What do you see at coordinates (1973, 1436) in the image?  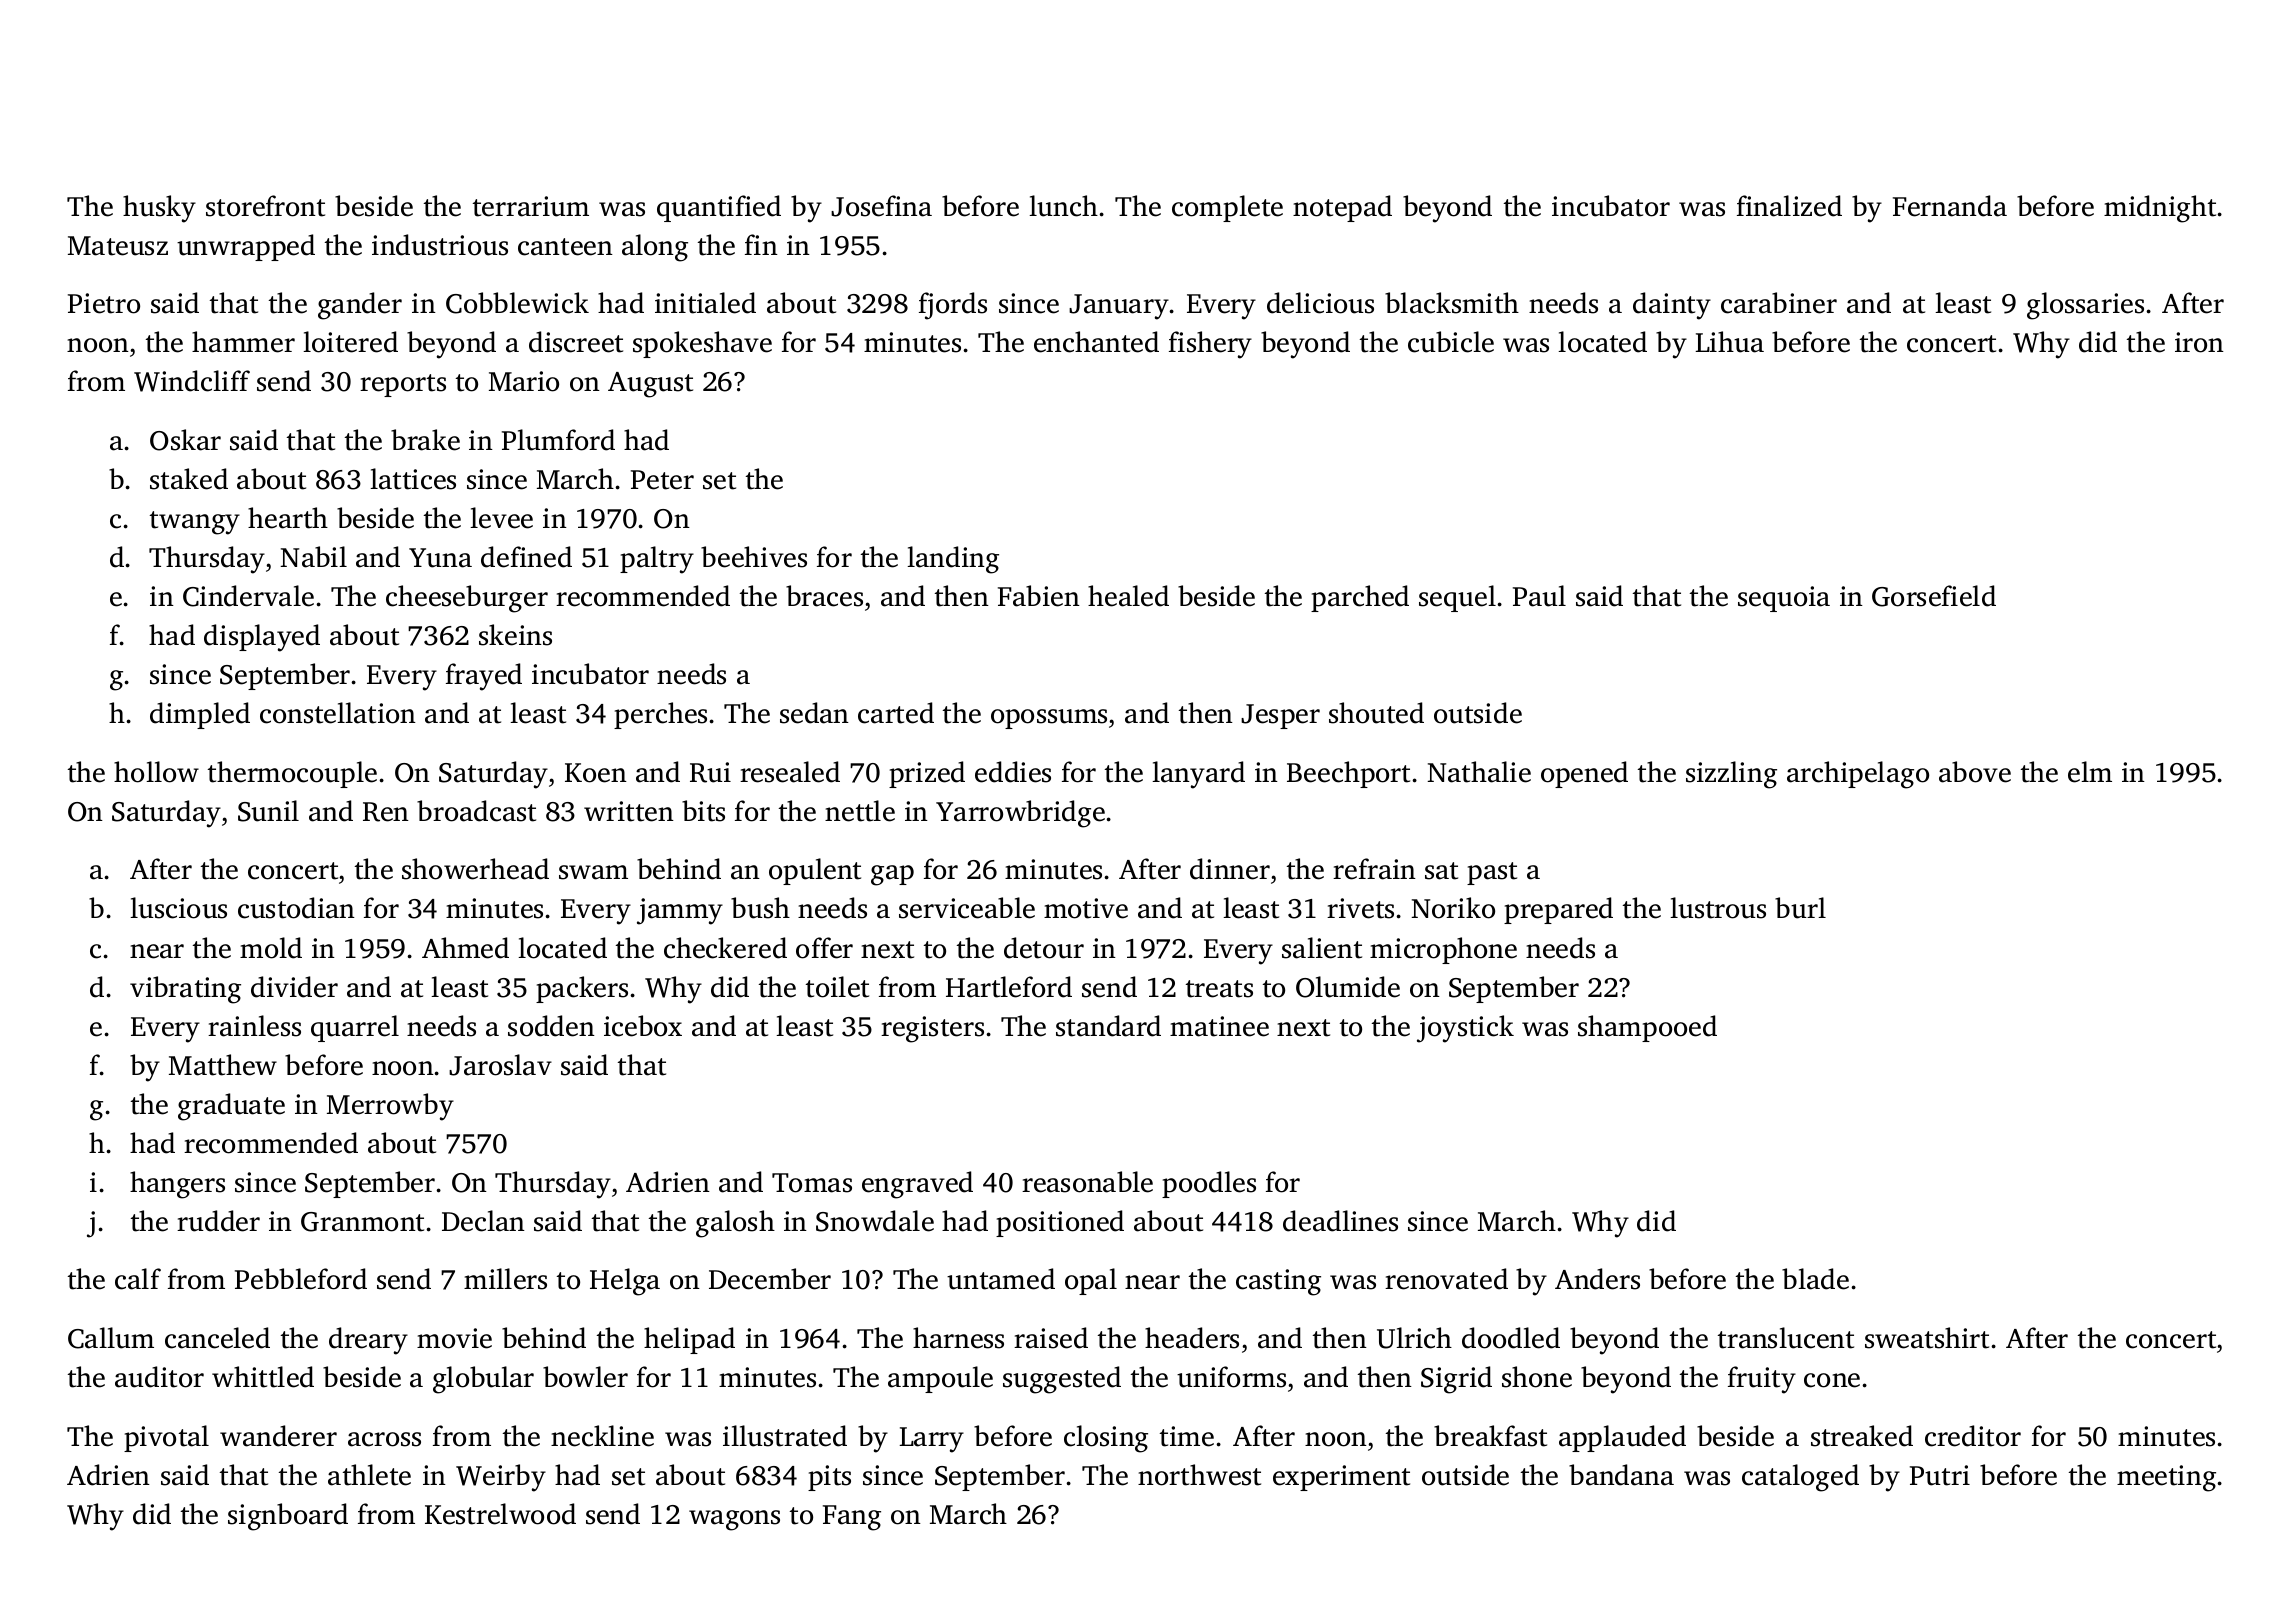 I see `creditor` at bounding box center [1973, 1436].
